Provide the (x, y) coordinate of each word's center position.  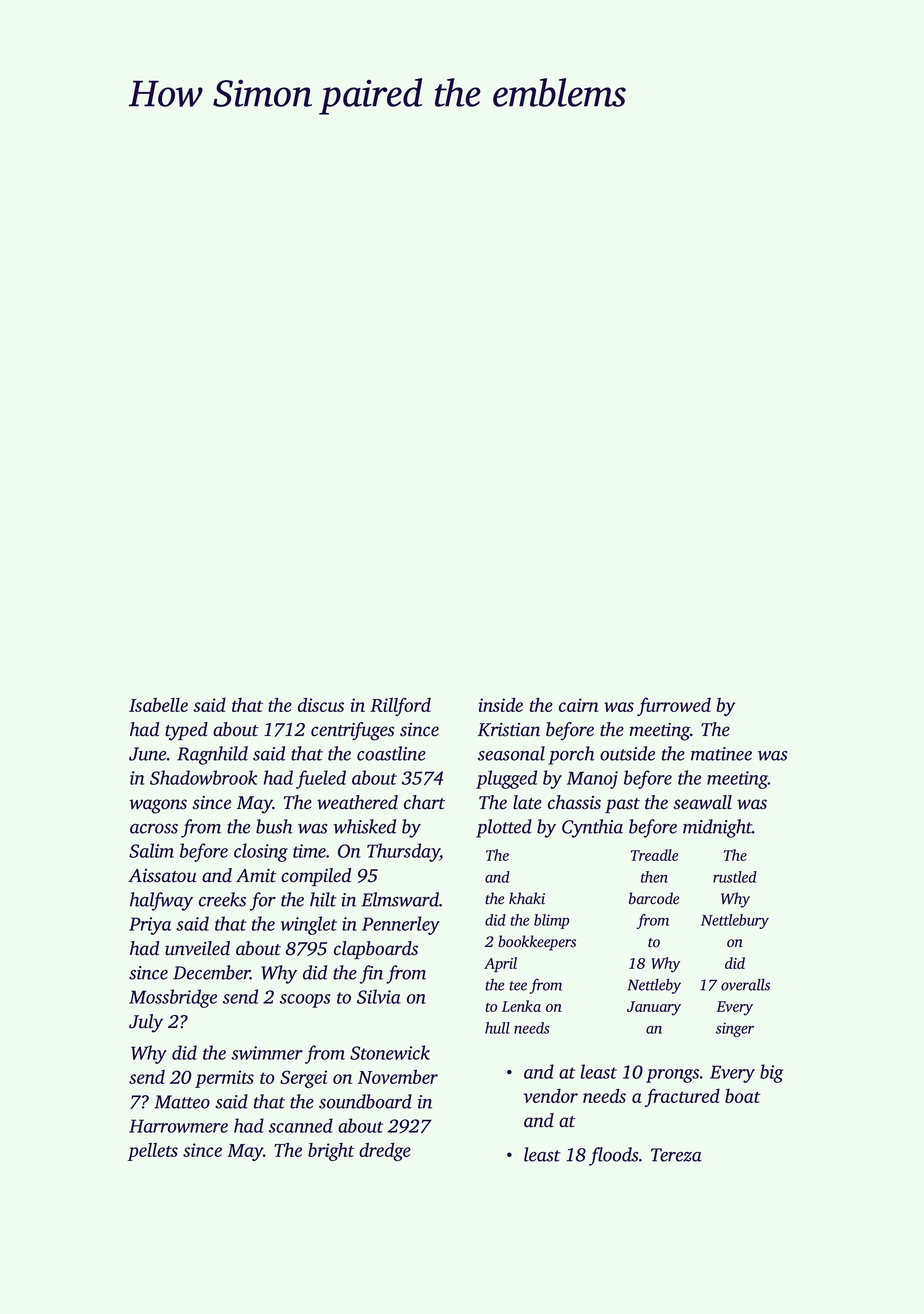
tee (518, 986)
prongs (672, 1076)
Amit (256, 875)
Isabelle (158, 705)
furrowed (674, 706)
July (146, 1023)
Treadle (654, 855)
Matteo (182, 1102)
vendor (551, 1096)
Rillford (400, 706)
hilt (323, 899)
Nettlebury (735, 921)
